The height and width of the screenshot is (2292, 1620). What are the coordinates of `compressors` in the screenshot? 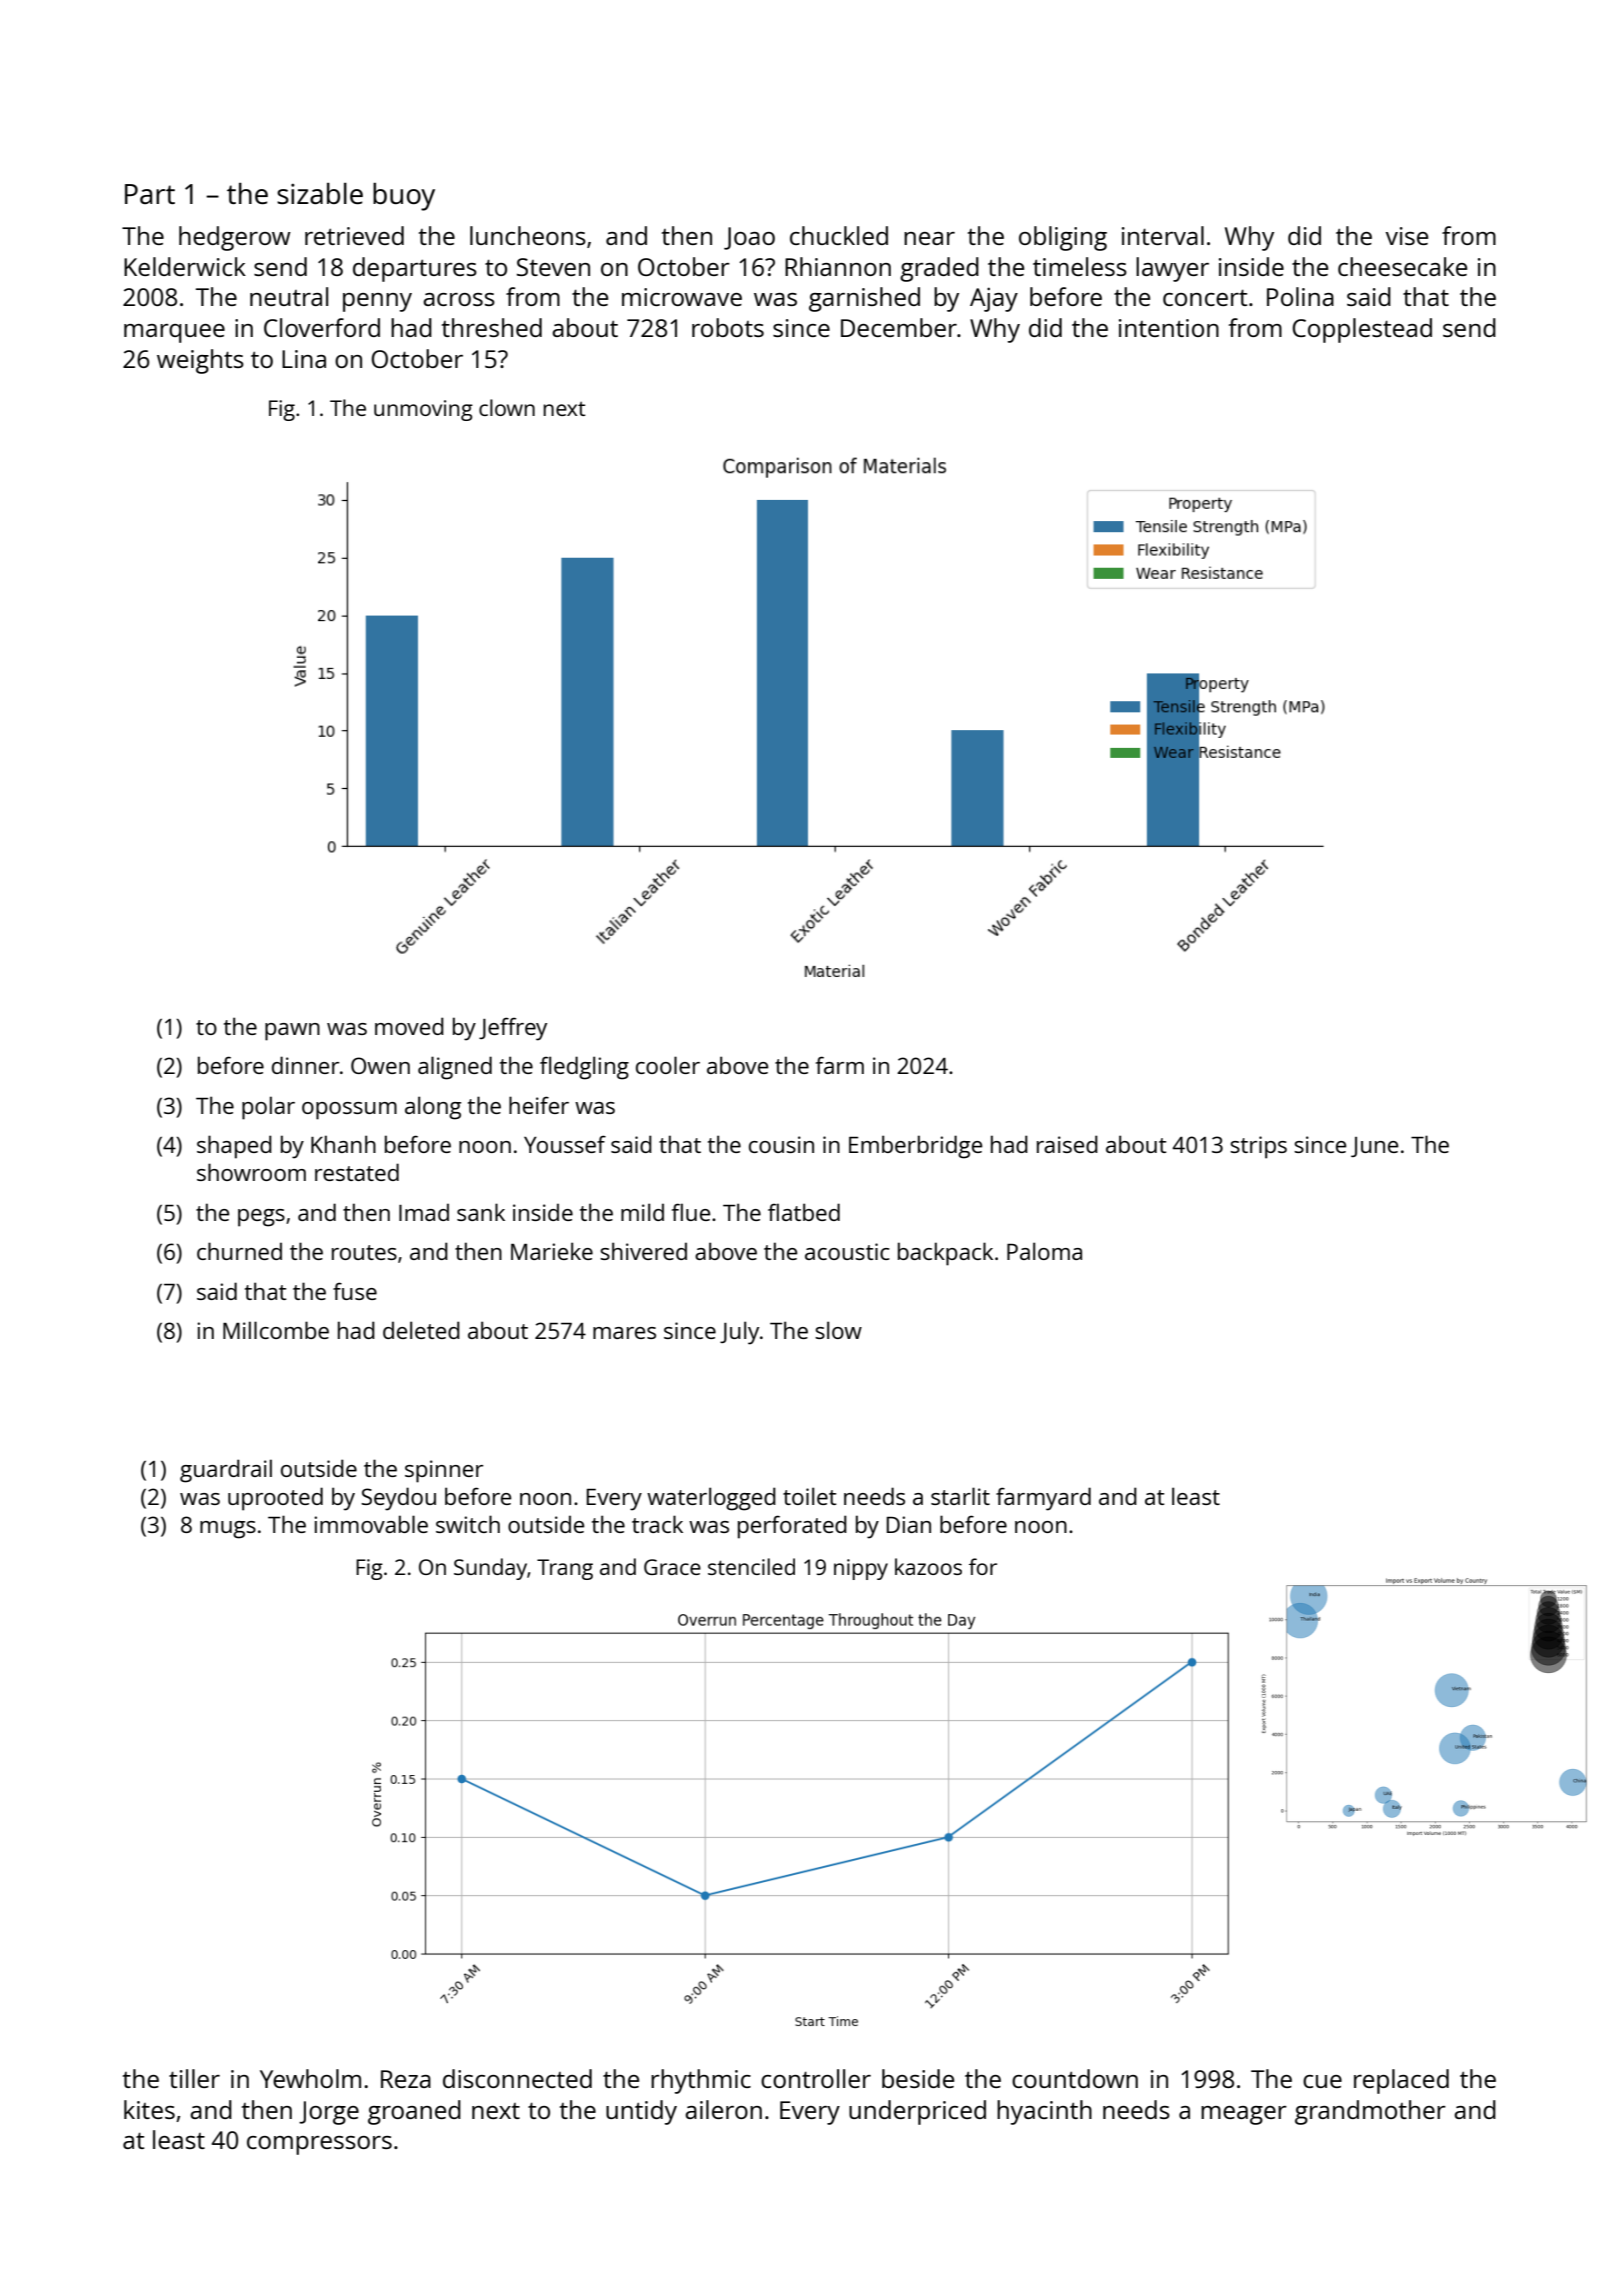 It's located at (319, 2145).
